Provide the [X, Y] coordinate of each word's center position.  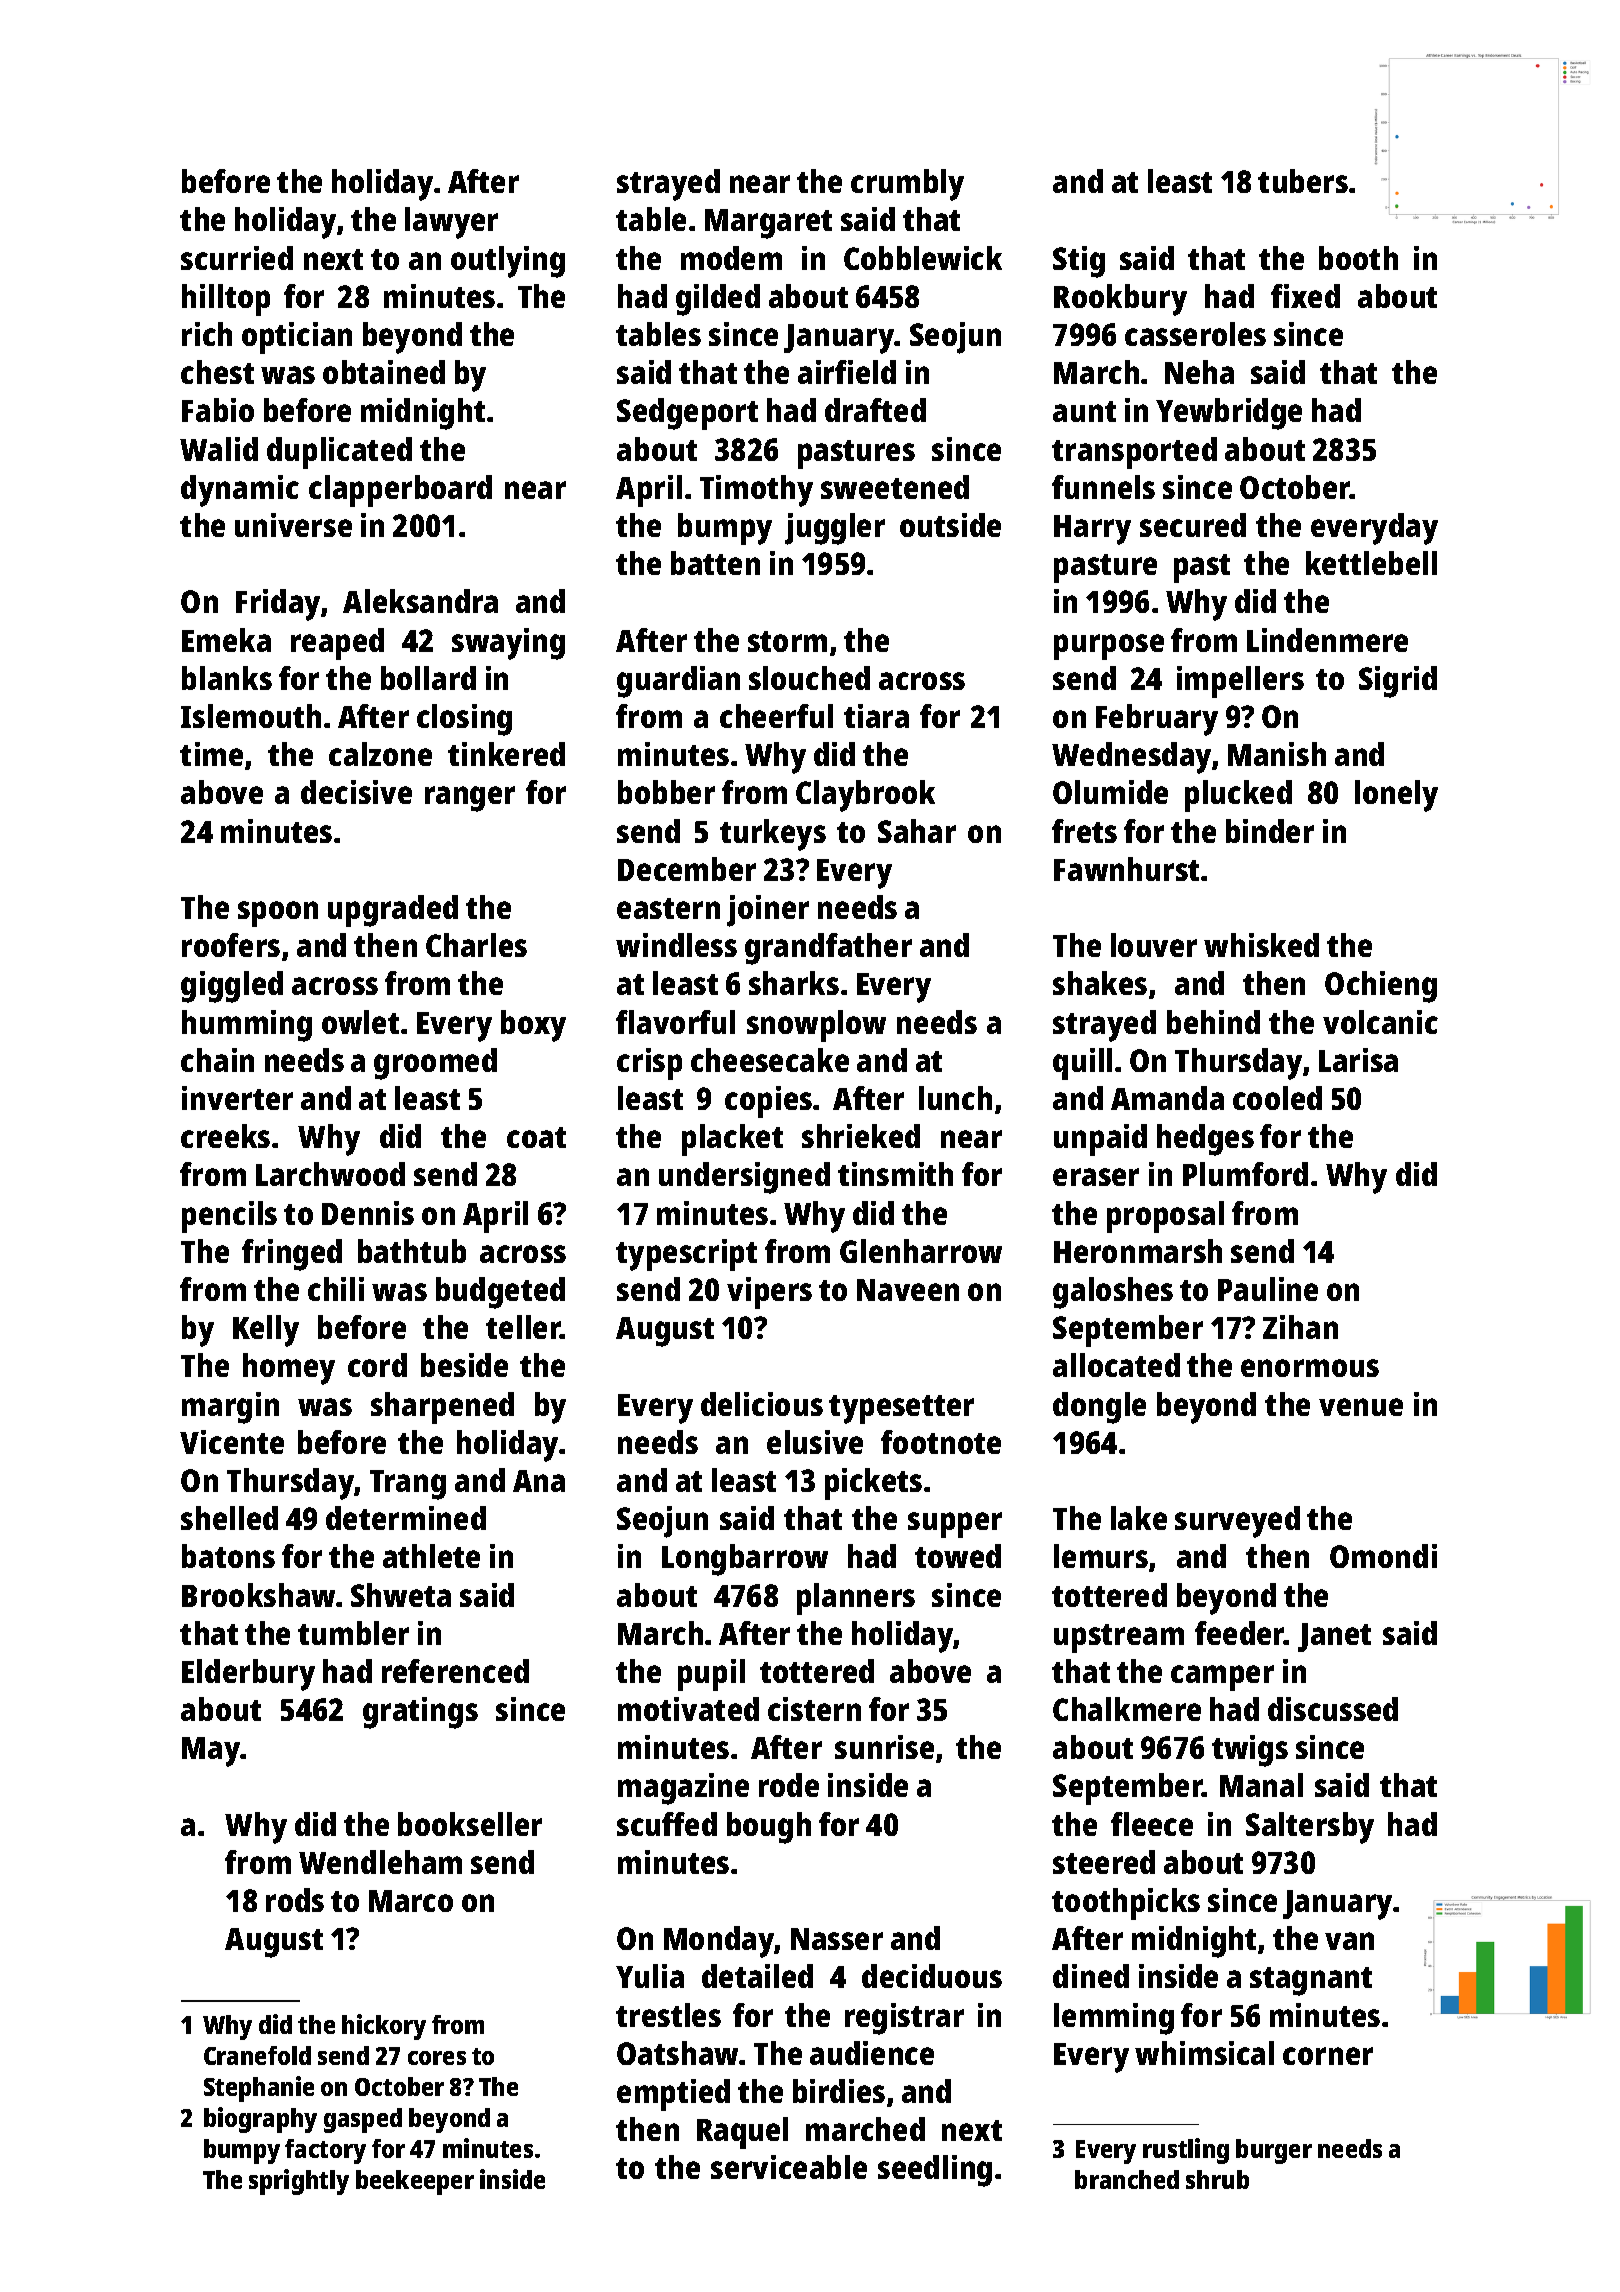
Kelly [266, 1331]
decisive [356, 792]
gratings [420, 1713]
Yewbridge [1229, 414]
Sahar [917, 831]
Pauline [1268, 1289]
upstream [1119, 1638]
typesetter [901, 1409]
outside [950, 525]
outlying [508, 262]
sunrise [884, 1747]
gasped [363, 2120]
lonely [1396, 796]
